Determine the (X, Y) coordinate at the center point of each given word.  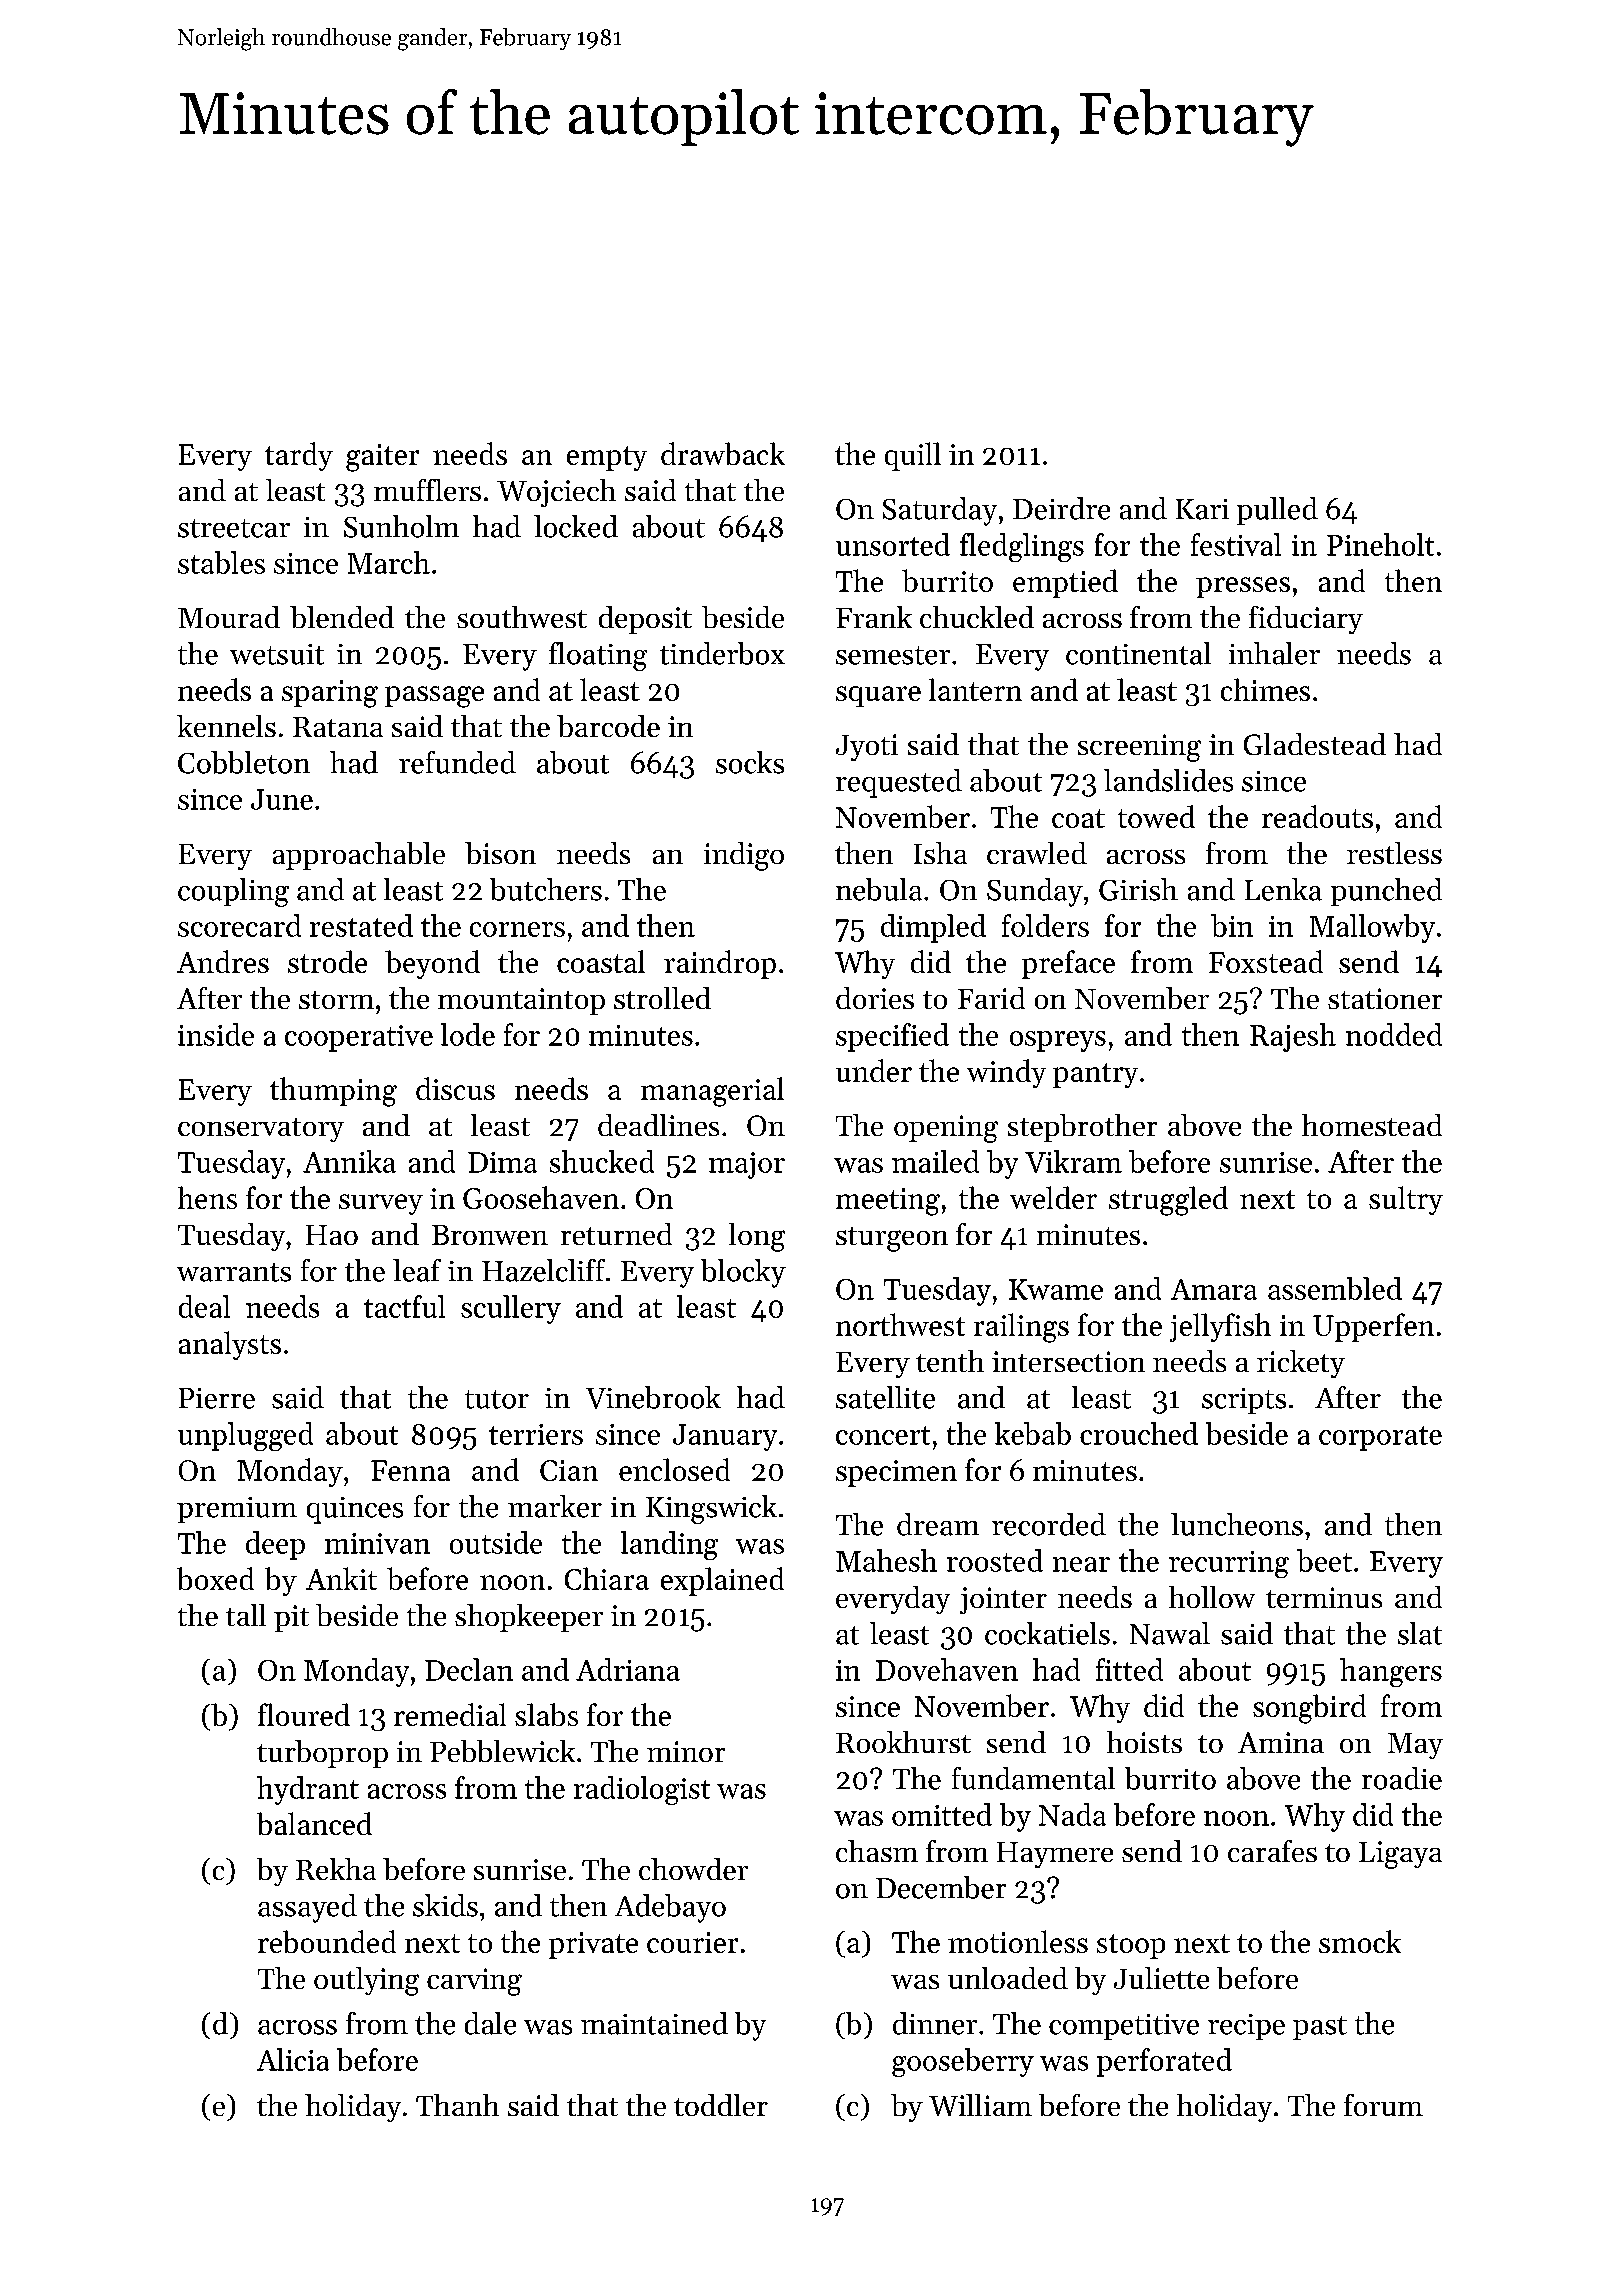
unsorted (893, 544)
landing (669, 1545)
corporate (1380, 1438)
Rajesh (1293, 1037)
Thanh (457, 2105)
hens (207, 1197)
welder (1053, 1197)
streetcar (234, 528)
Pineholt (1380, 544)
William (980, 2105)
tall (246, 1615)
